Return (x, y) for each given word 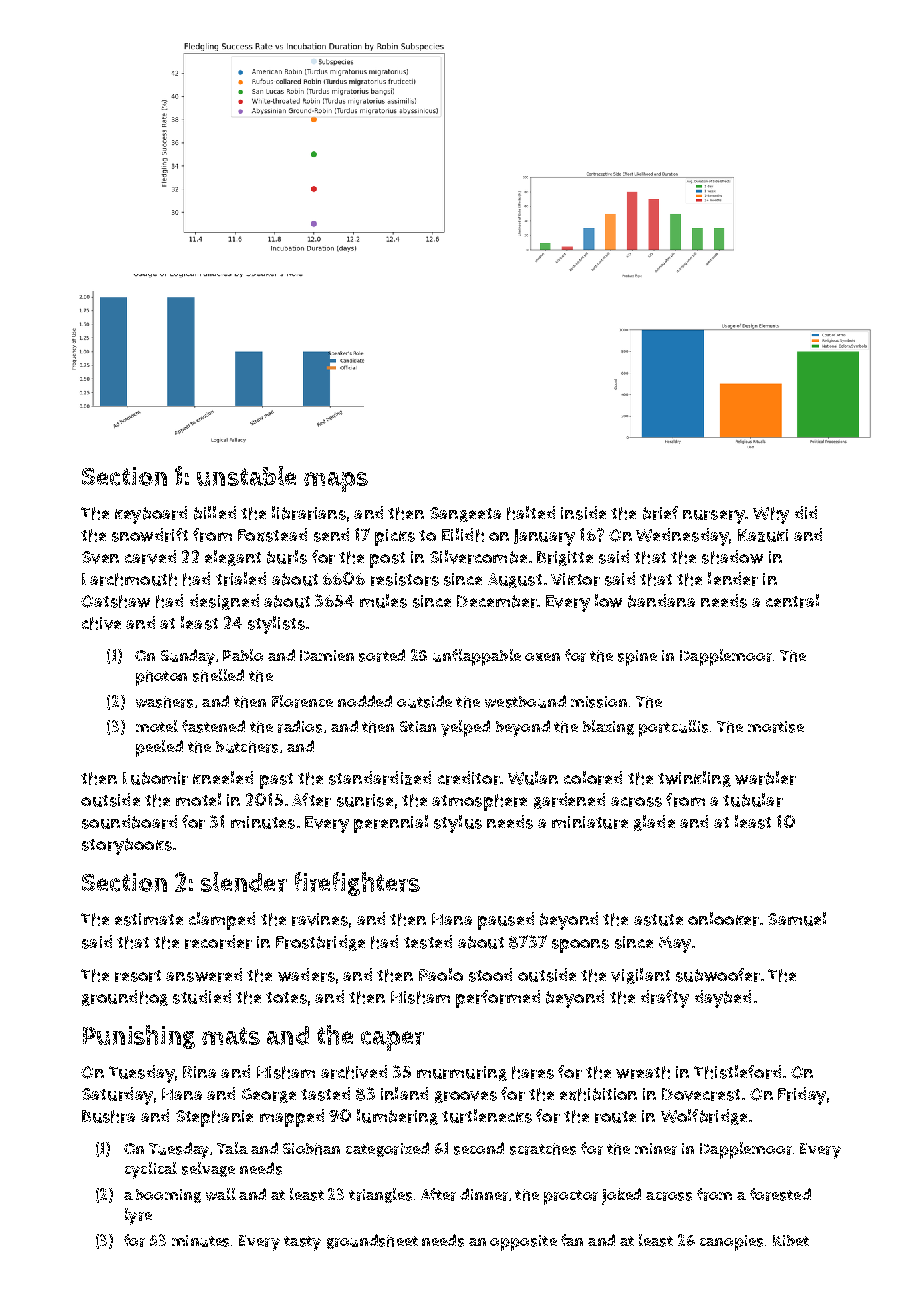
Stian (418, 726)
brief (660, 513)
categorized (387, 1149)
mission (599, 702)
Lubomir (155, 778)
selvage (208, 1169)
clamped (222, 921)
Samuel (797, 919)
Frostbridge (320, 943)
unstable (246, 476)
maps (336, 482)
